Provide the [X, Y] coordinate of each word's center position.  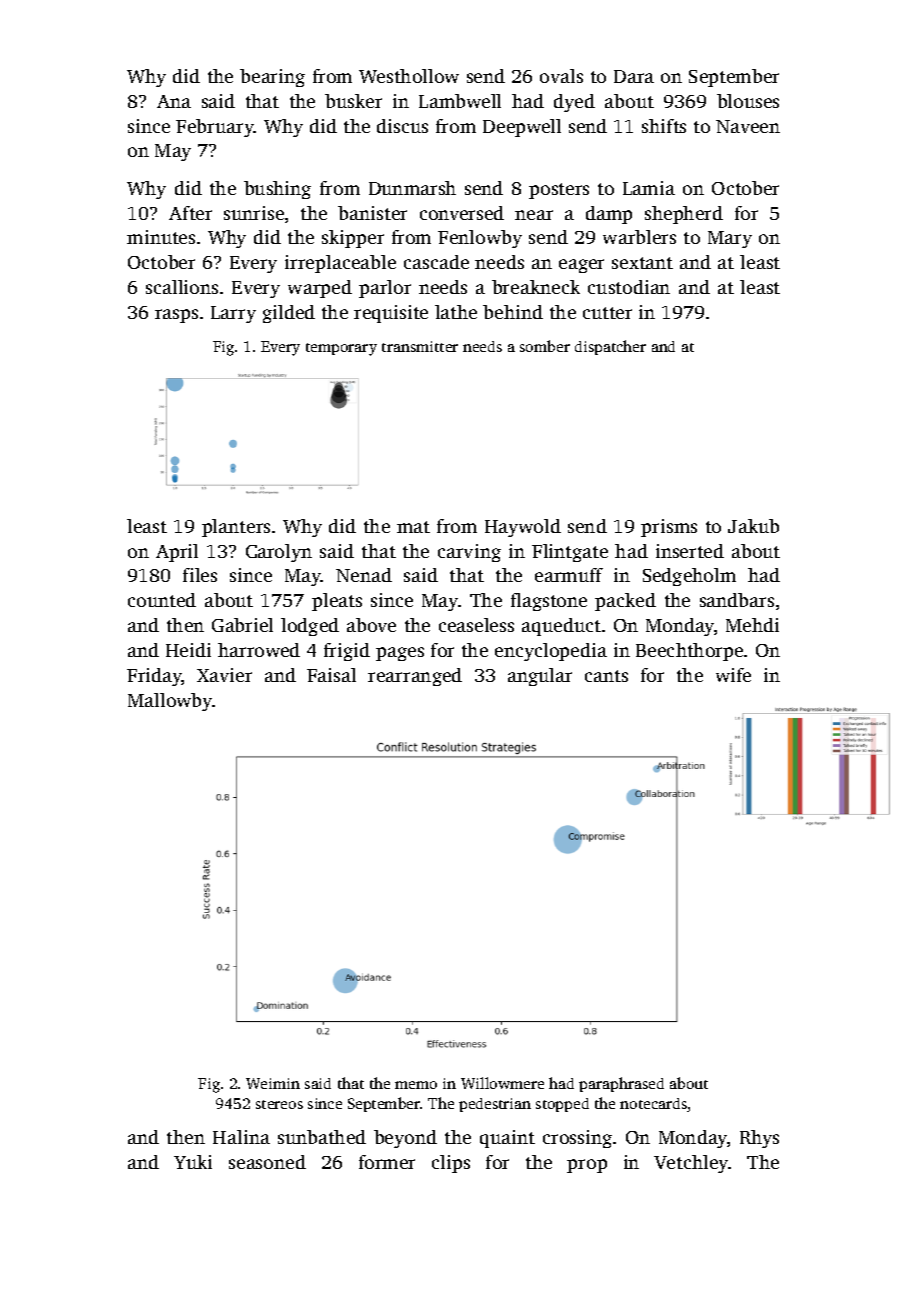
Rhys [759, 1139]
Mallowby [170, 702]
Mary [730, 239]
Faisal [331, 675]
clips [451, 1164]
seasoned [267, 1162]
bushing [277, 190]
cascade [436, 262]
